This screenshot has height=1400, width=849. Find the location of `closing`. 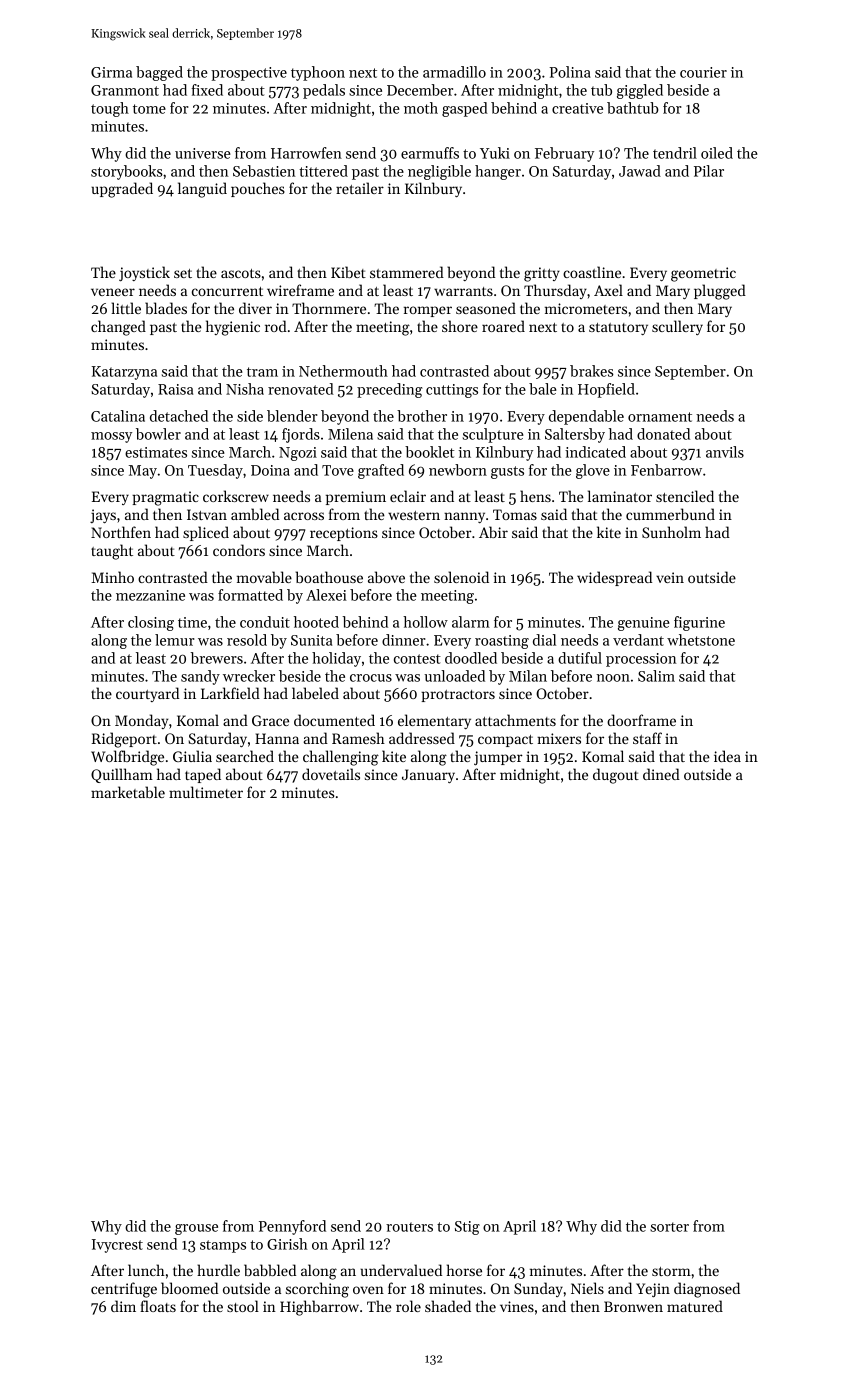

closing is located at coordinates (151, 623).
